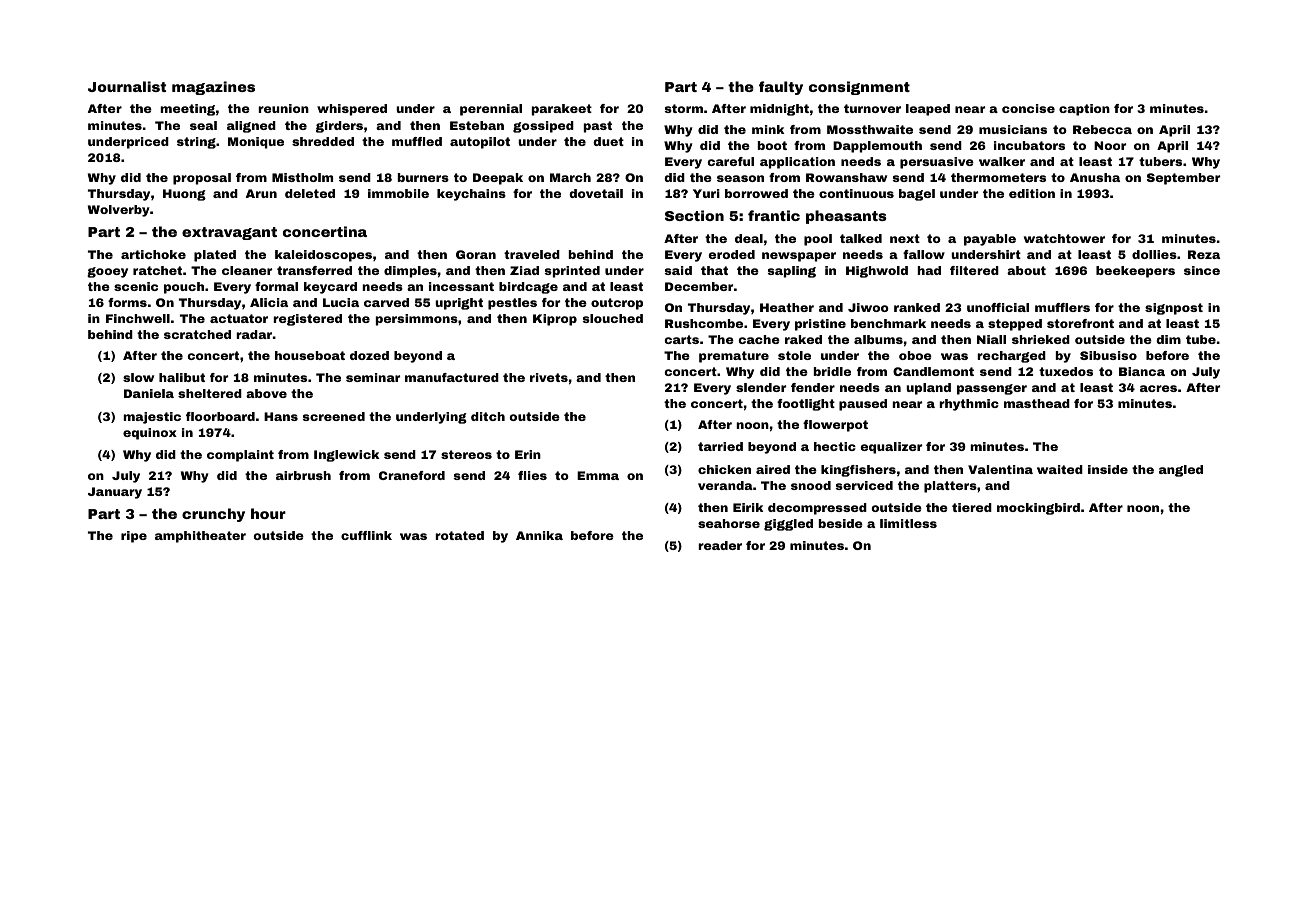 The width and height of the document is (1308, 924). I want to click on Emma, so click(598, 475).
